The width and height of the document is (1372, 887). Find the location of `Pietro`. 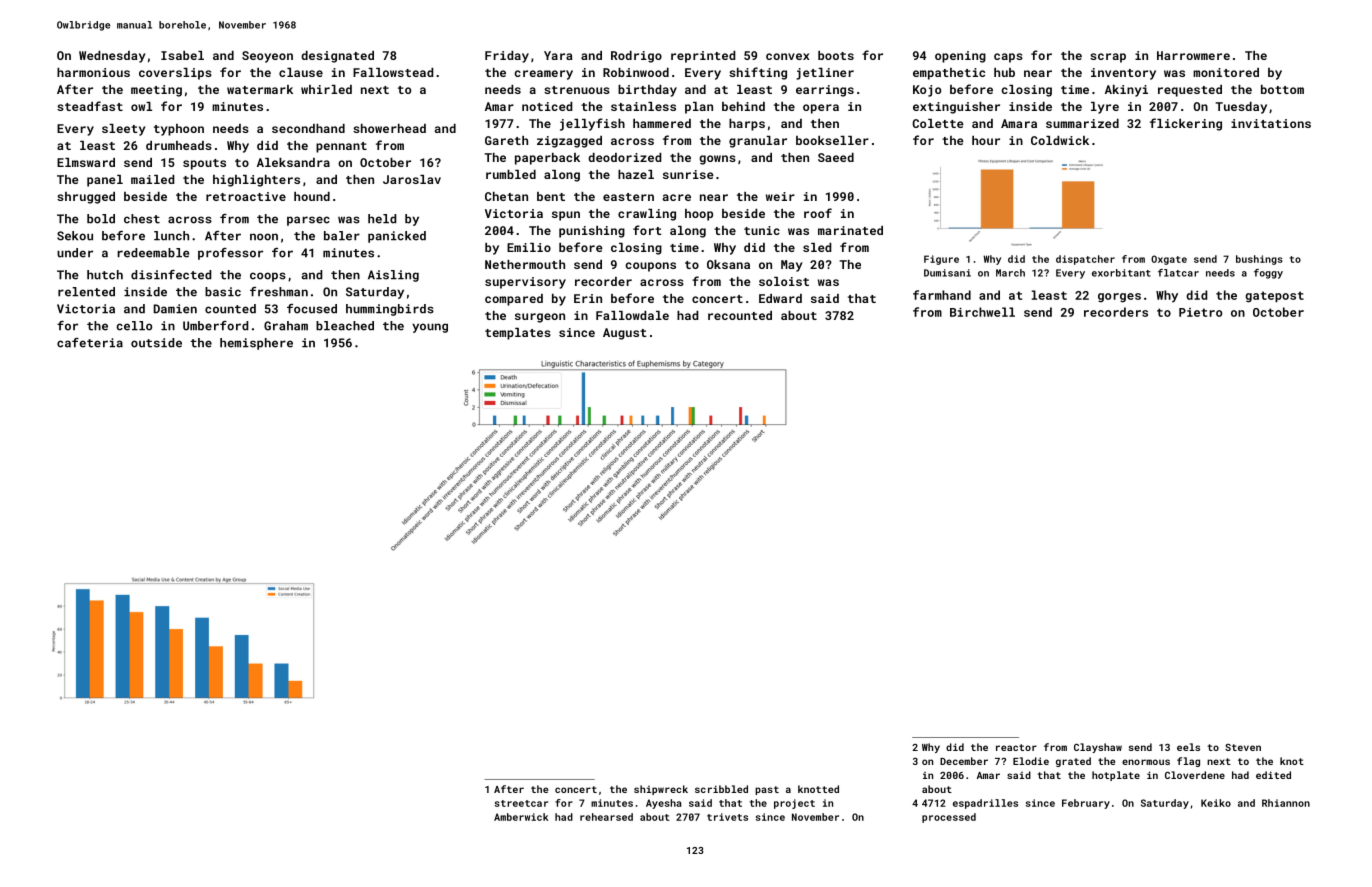

Pietro is located at coordinates (1200, 312).
